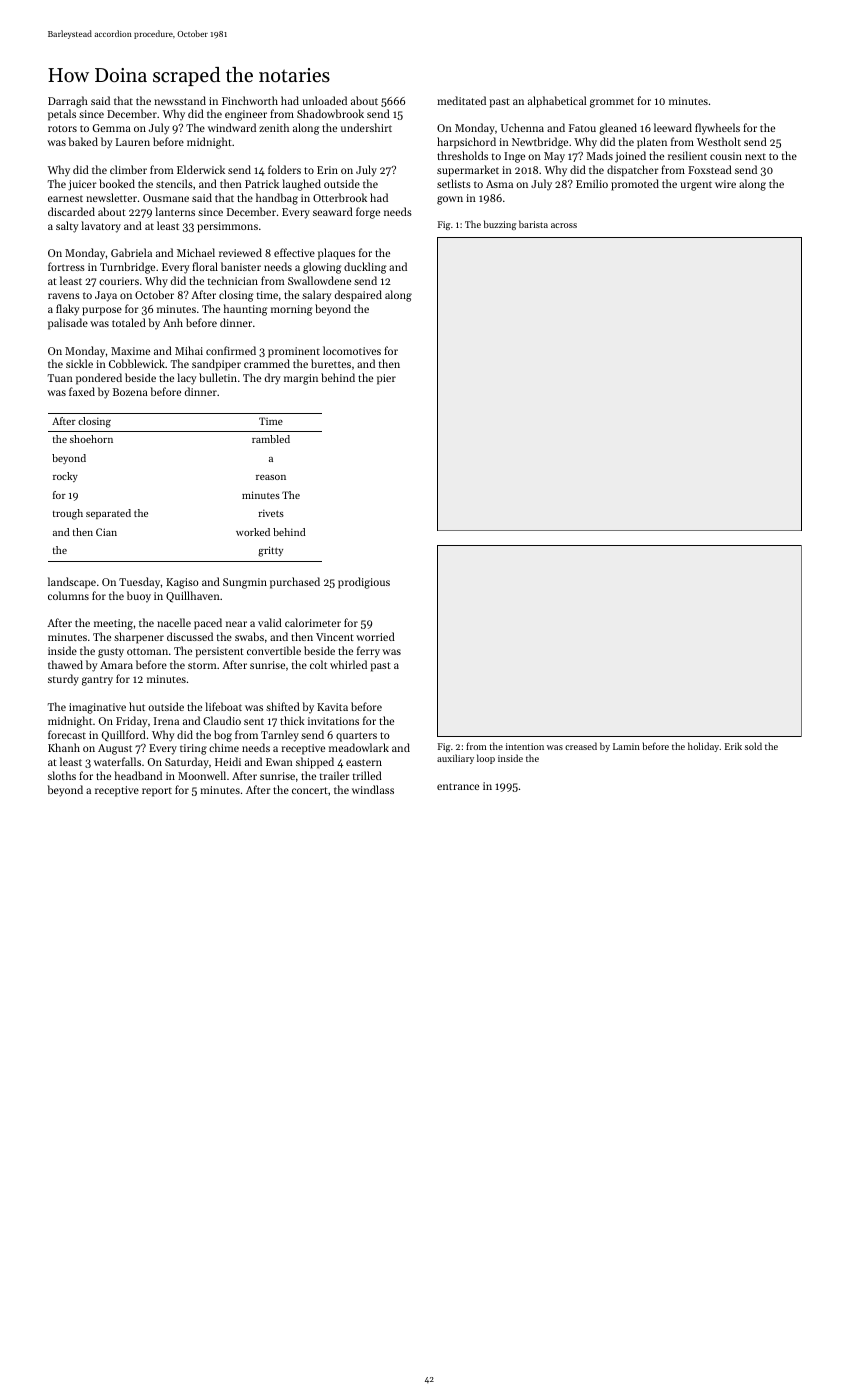 This document has height=1400, width=849. What do you see at coordinates (365, 268) in the document?
I see `duckling` at bounding box center [365, 268].
